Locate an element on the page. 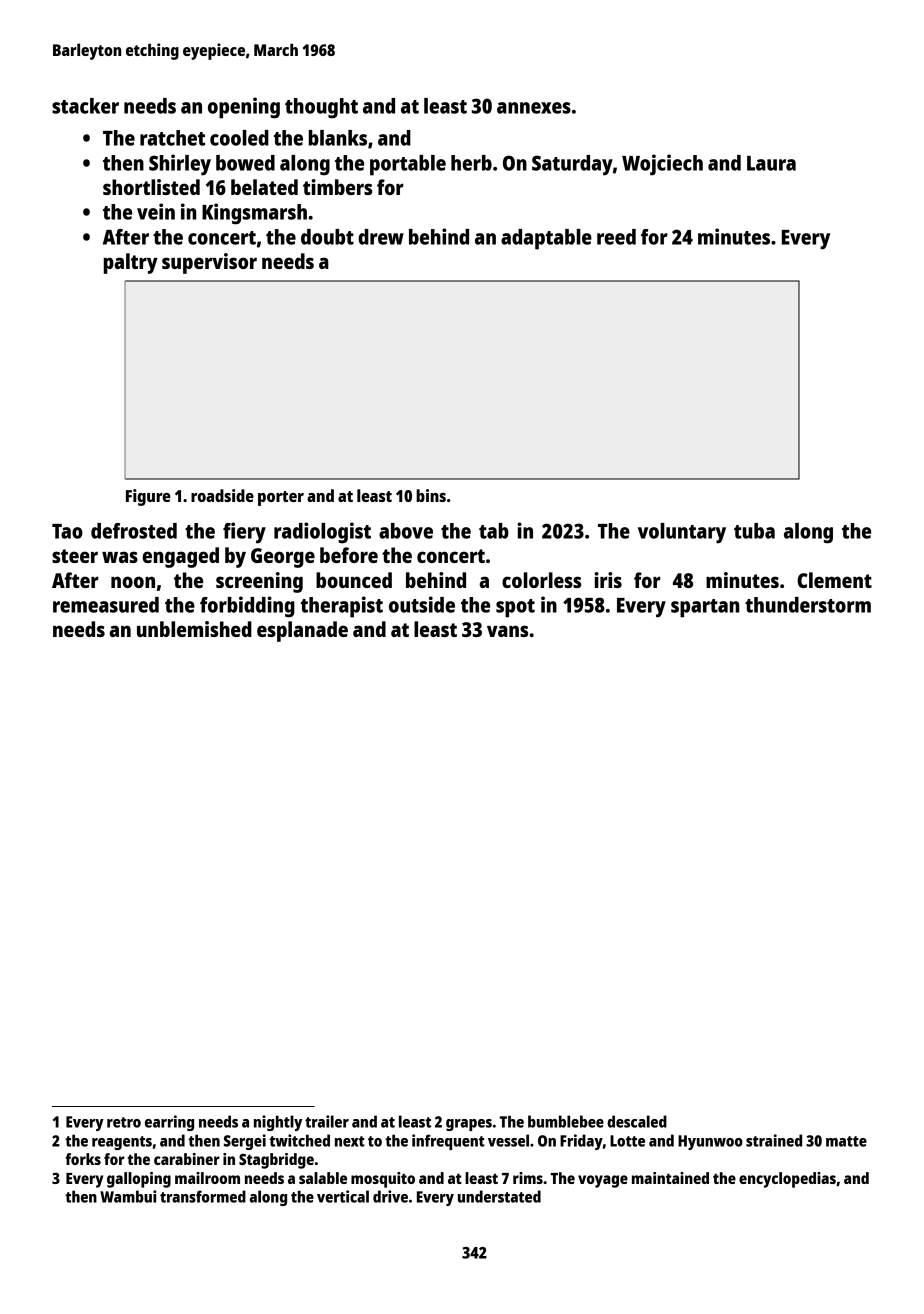 This document has width=924, height=1314. supervisor is located at coordinates (209, 263).
